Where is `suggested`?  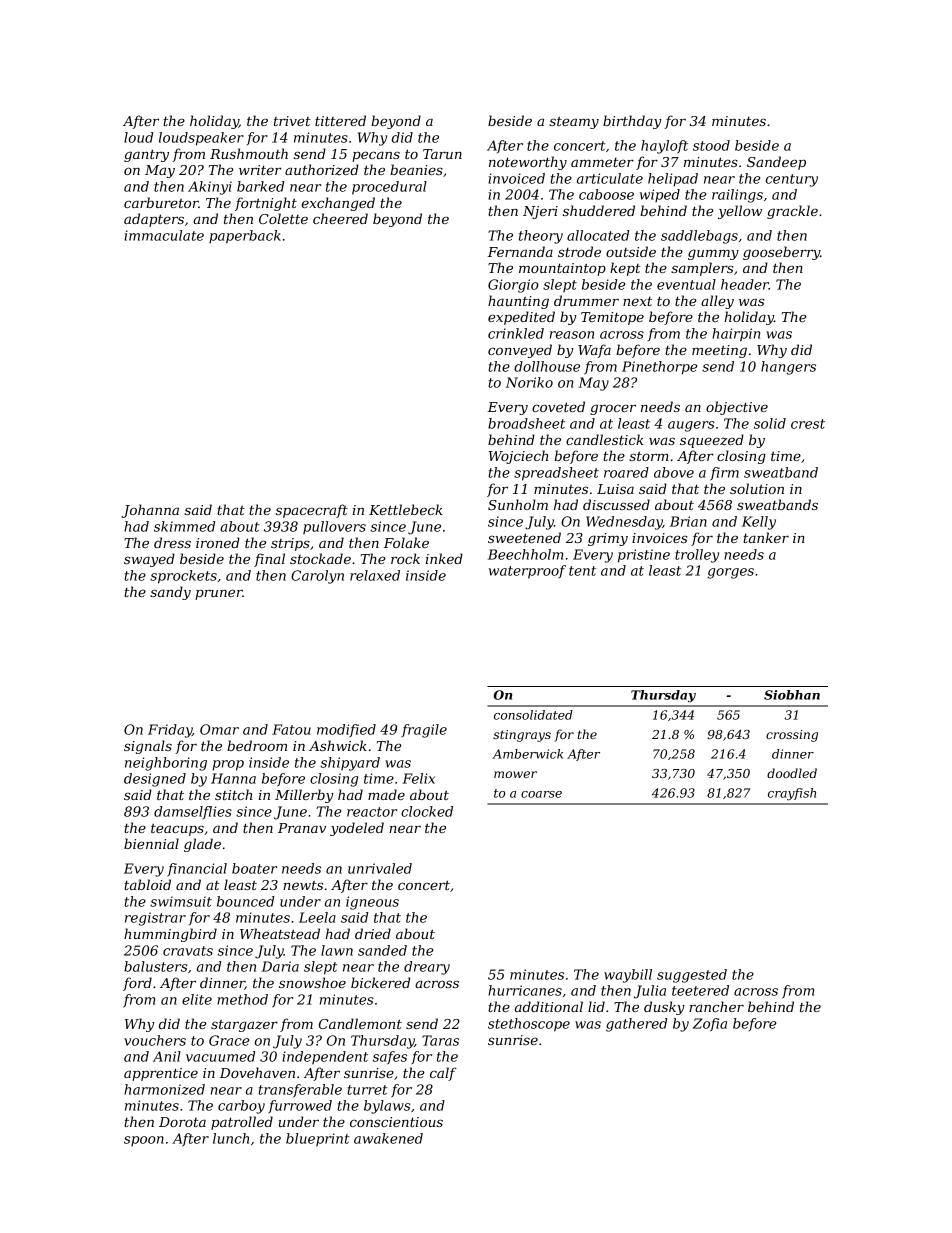
suggested is located at coordinates (692, 976).
